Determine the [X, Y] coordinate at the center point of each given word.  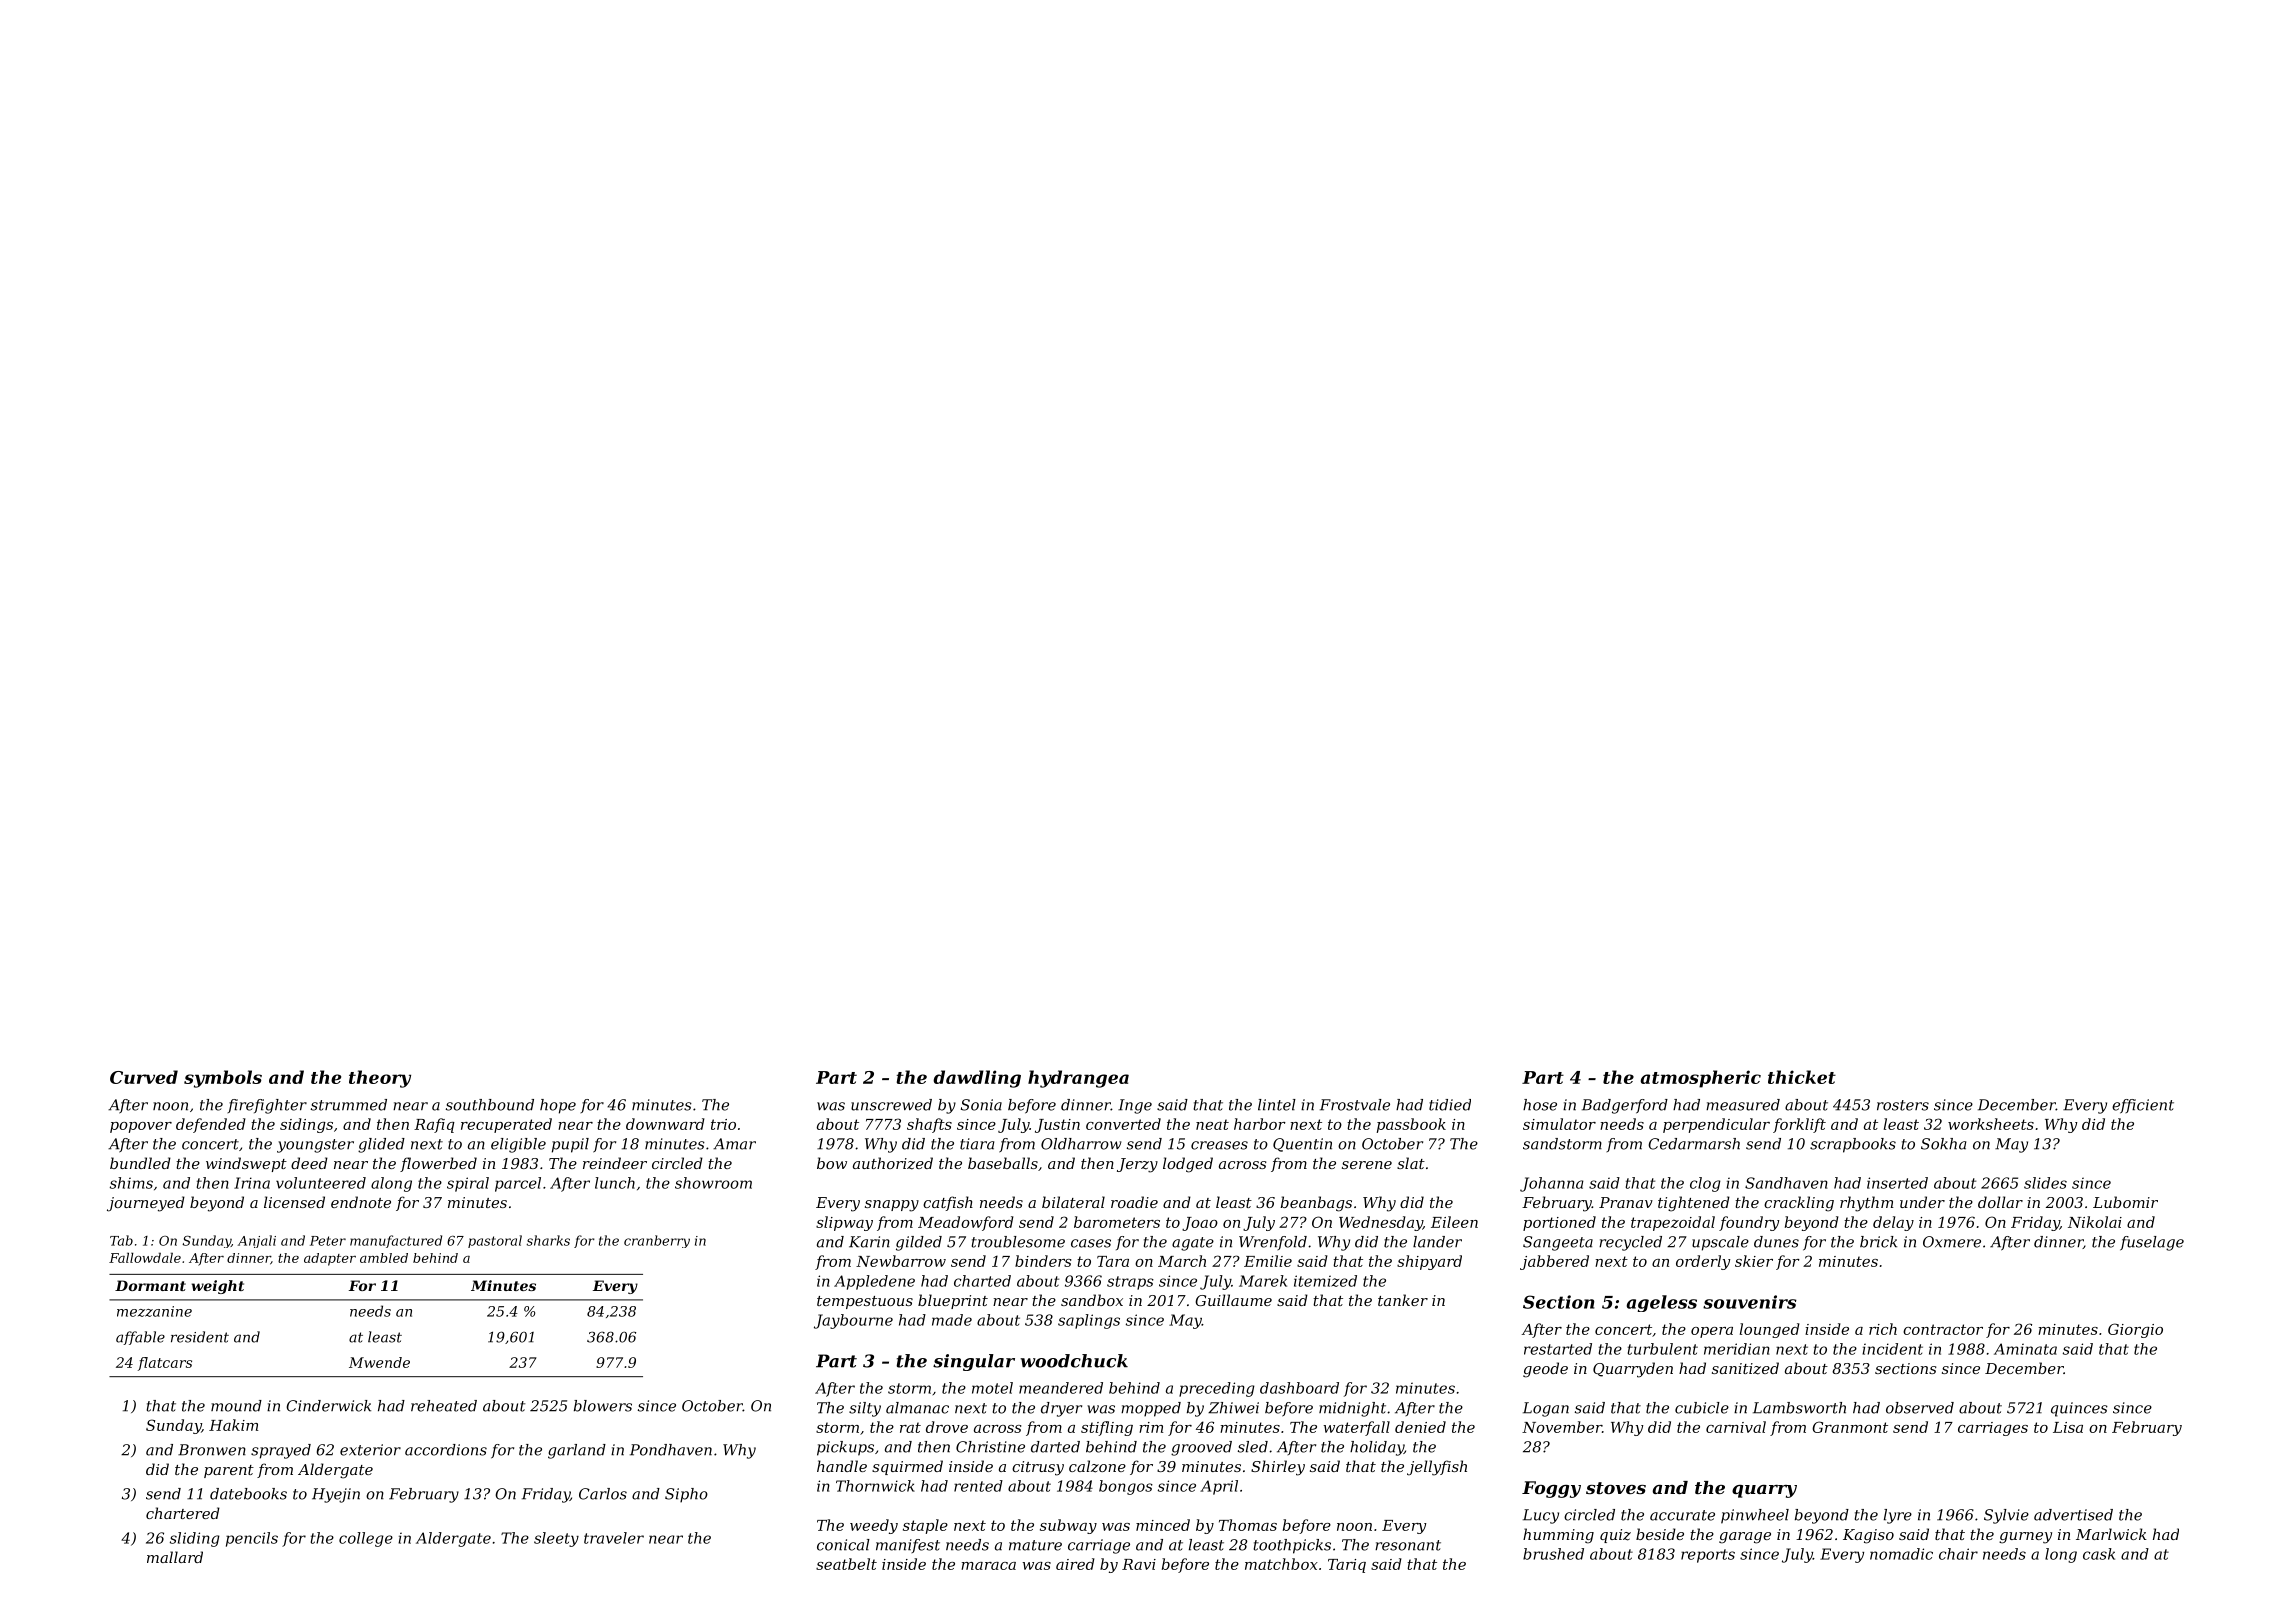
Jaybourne [853, 1321]
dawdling [977, 1079]
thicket [1802, 1077]
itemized [1325, 1281]
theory [380, 1079]
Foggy [1551, 1489]
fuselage [2152, 1243]
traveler [614, 1538]
